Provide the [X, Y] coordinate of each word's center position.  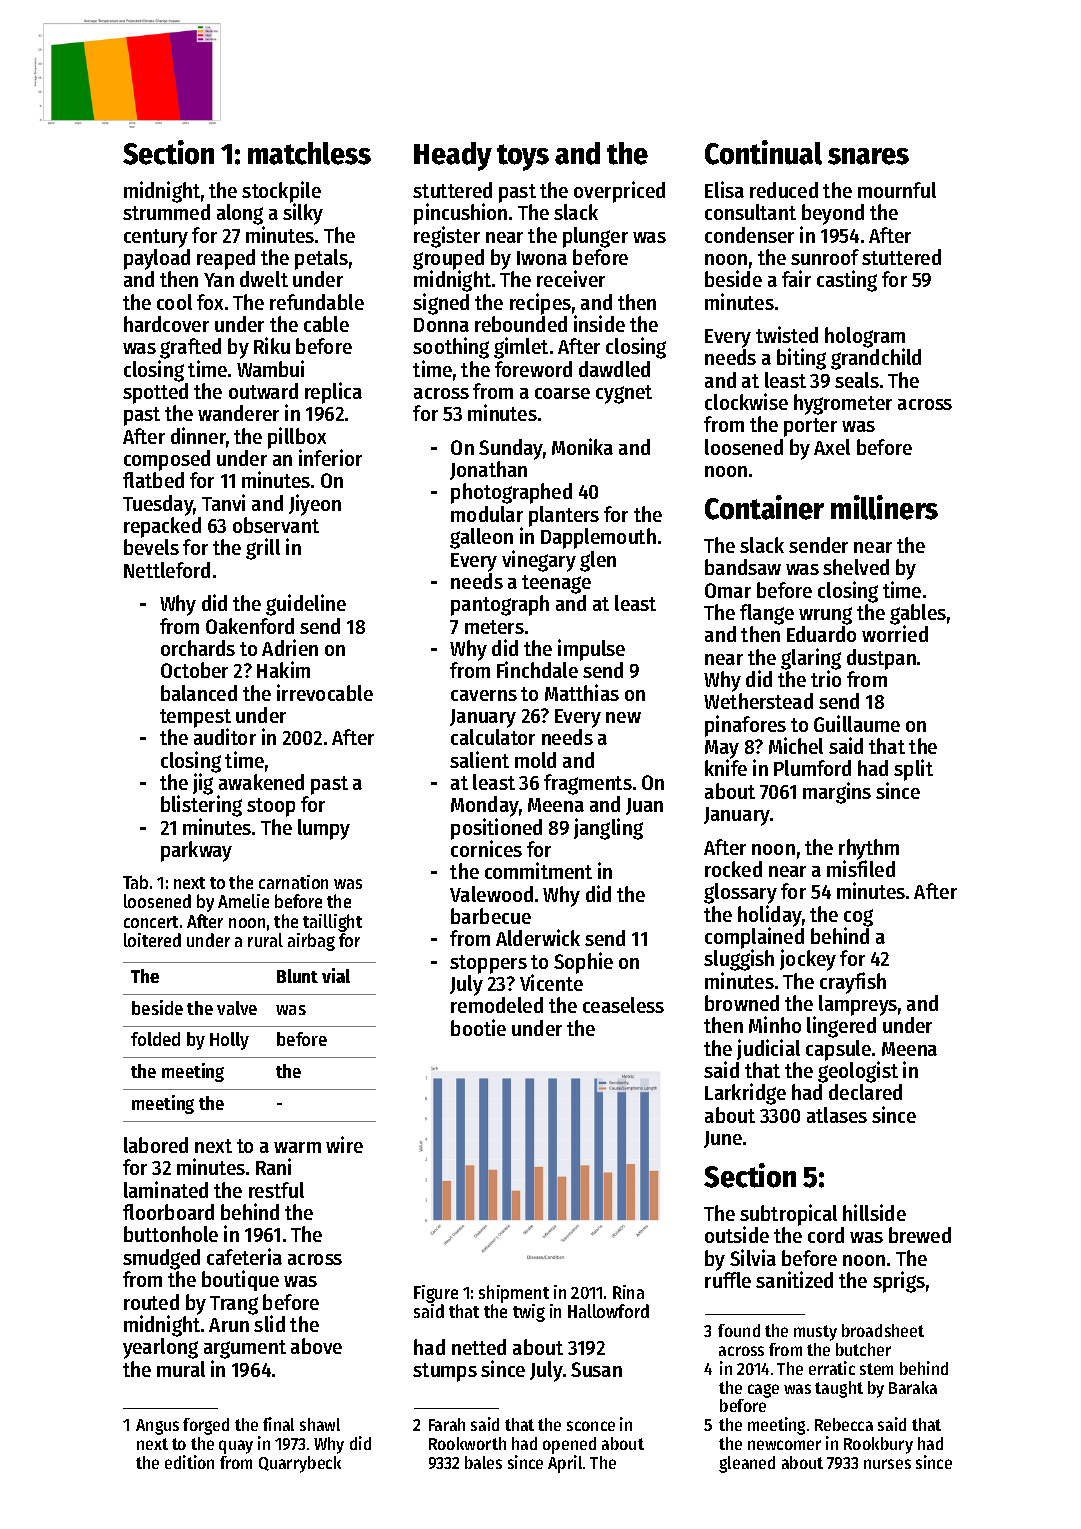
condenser [749, 235]
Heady [453, 156]
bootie [478, 1027]
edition [189, 1462]
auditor [225, 737]
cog [858, 918]
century [156, 238]
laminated [166, 1189]
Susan [596, 1369]
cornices [486, 848]
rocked [733, 869]
